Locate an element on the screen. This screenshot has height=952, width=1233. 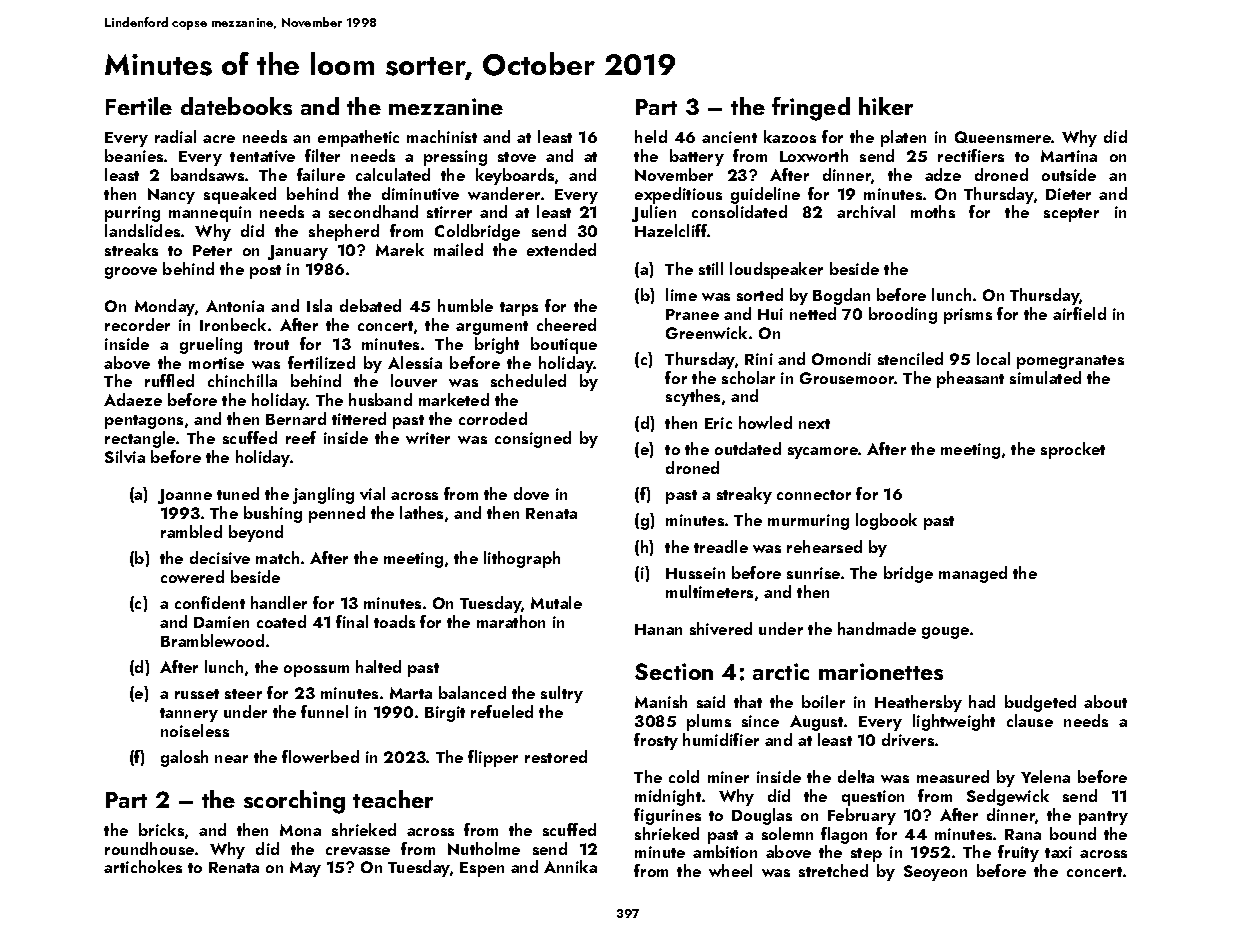
airfield is located at coordinates (1079, 313).
